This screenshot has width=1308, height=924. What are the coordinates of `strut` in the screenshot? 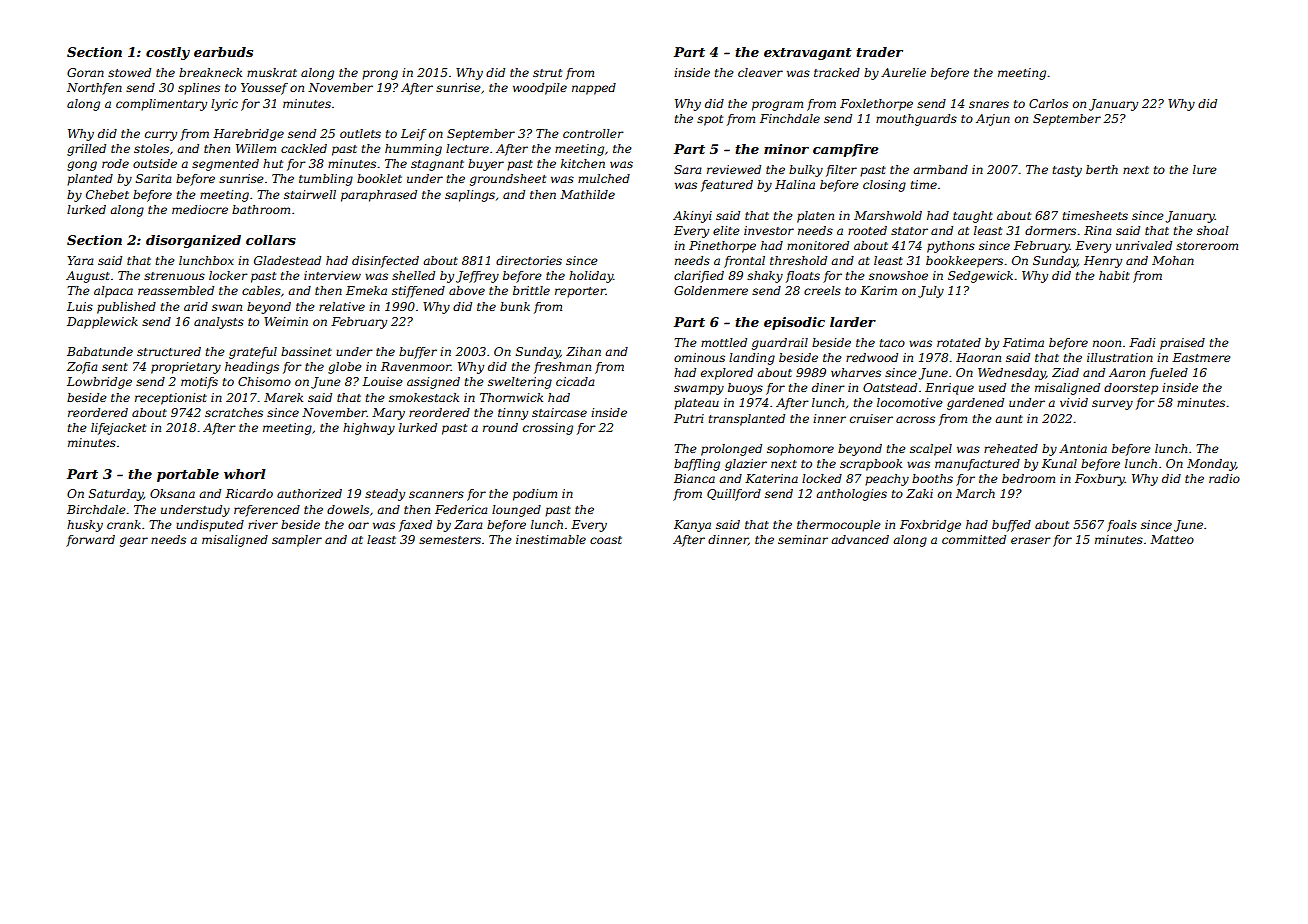 It's located at (547, 73).
